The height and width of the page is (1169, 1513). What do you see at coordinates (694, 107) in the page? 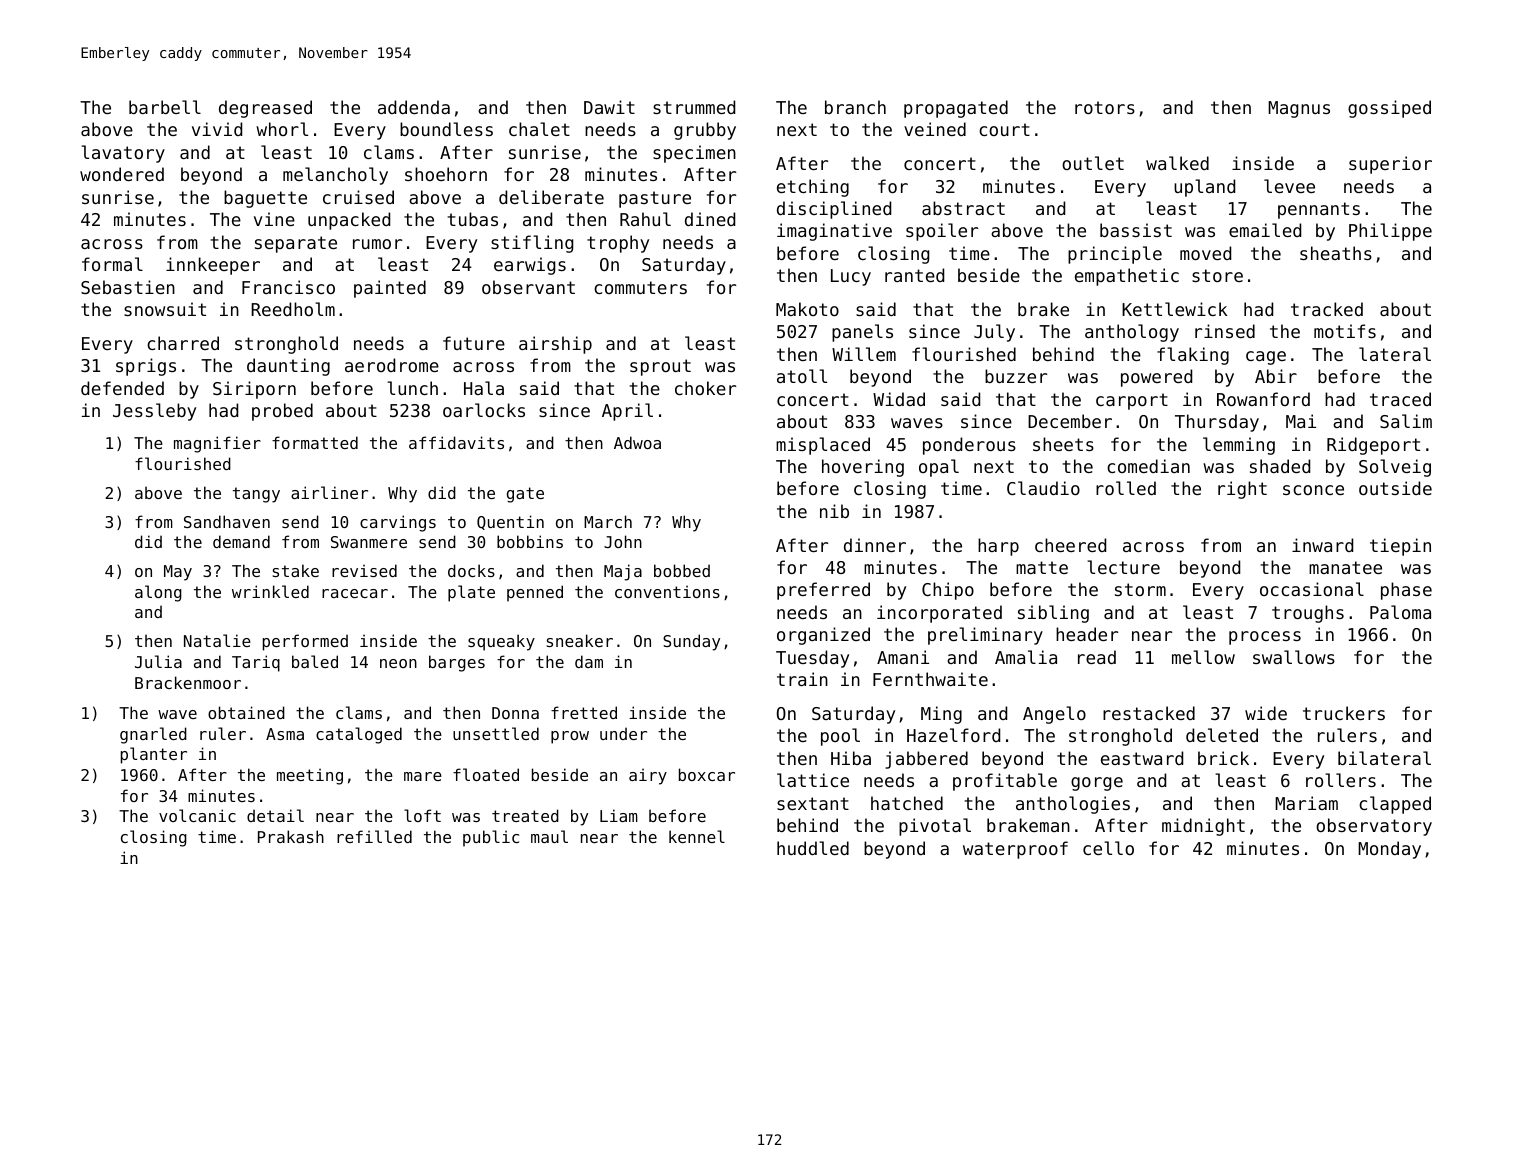
I see `strummed` at bounding box center [694, 107].
